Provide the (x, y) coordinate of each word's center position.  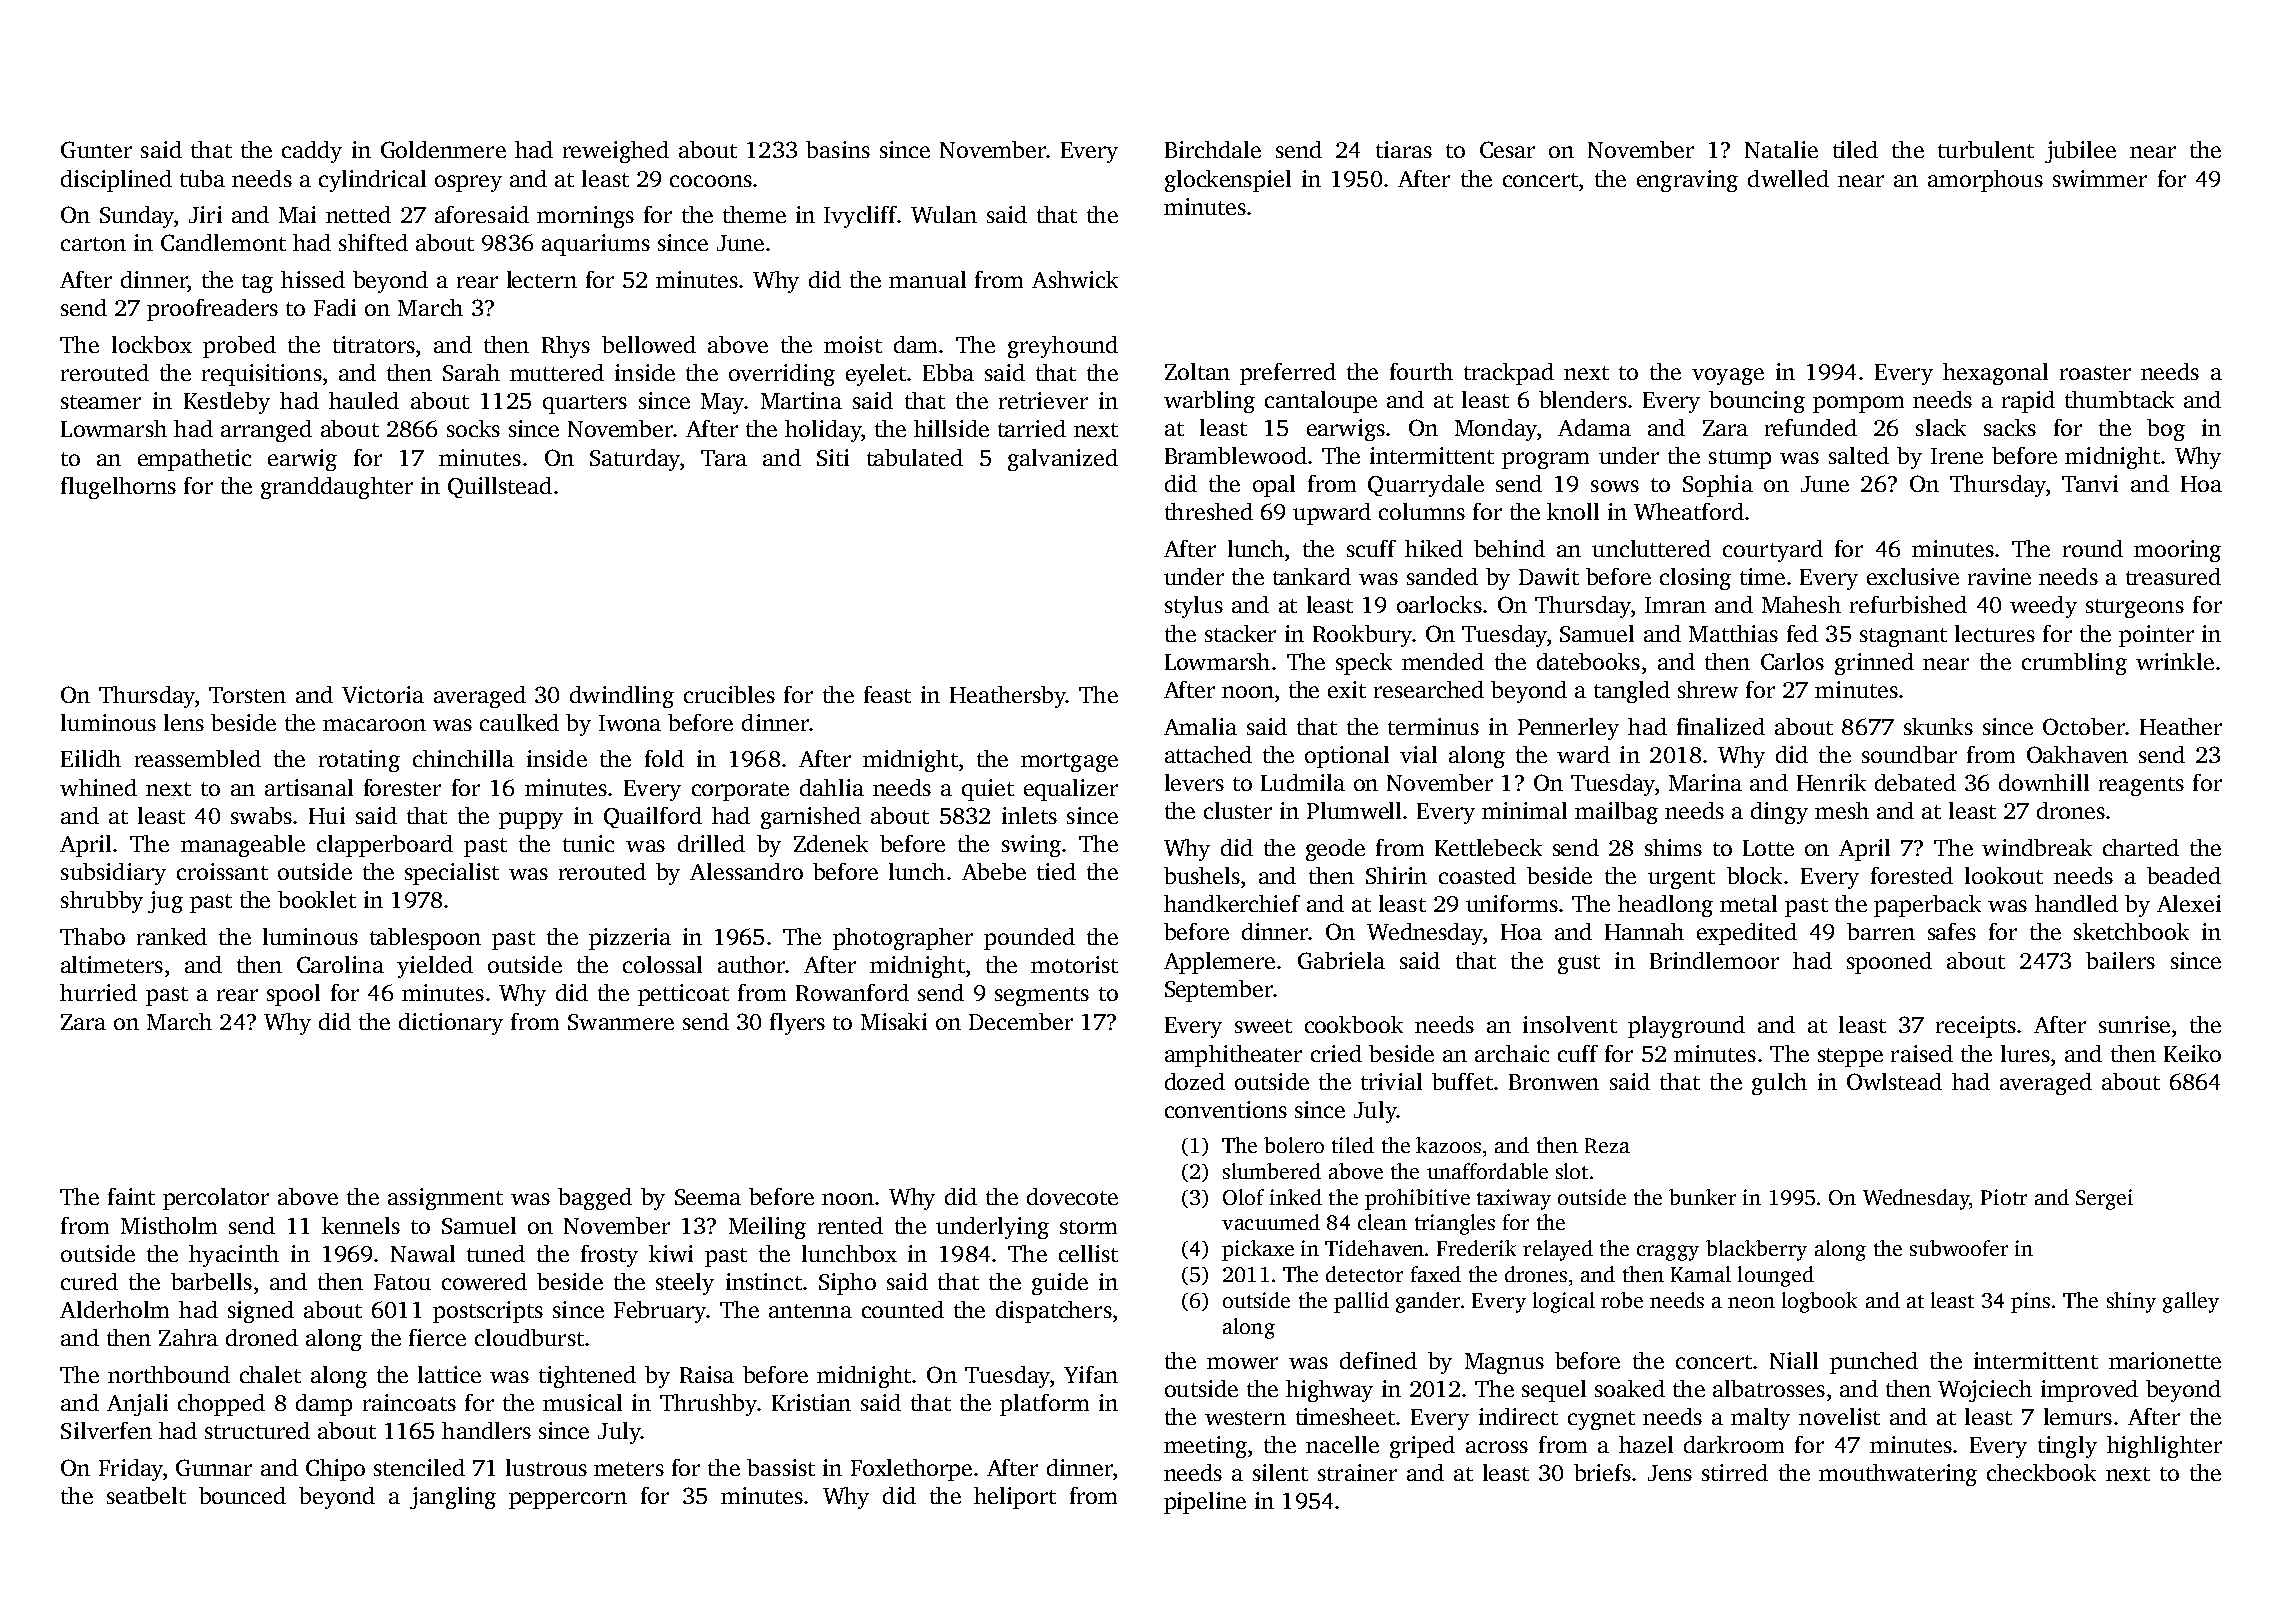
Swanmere (621, 1022)
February (660, 1312)
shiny (2131, 1302)
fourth (1421, 371)
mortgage (1069, 762)
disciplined (116, 181)
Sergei (2104, 1199)
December (1021, 1021)
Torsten (247, 695)
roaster (2095, 373)
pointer (2156, 636)
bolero (1294, 1145)
